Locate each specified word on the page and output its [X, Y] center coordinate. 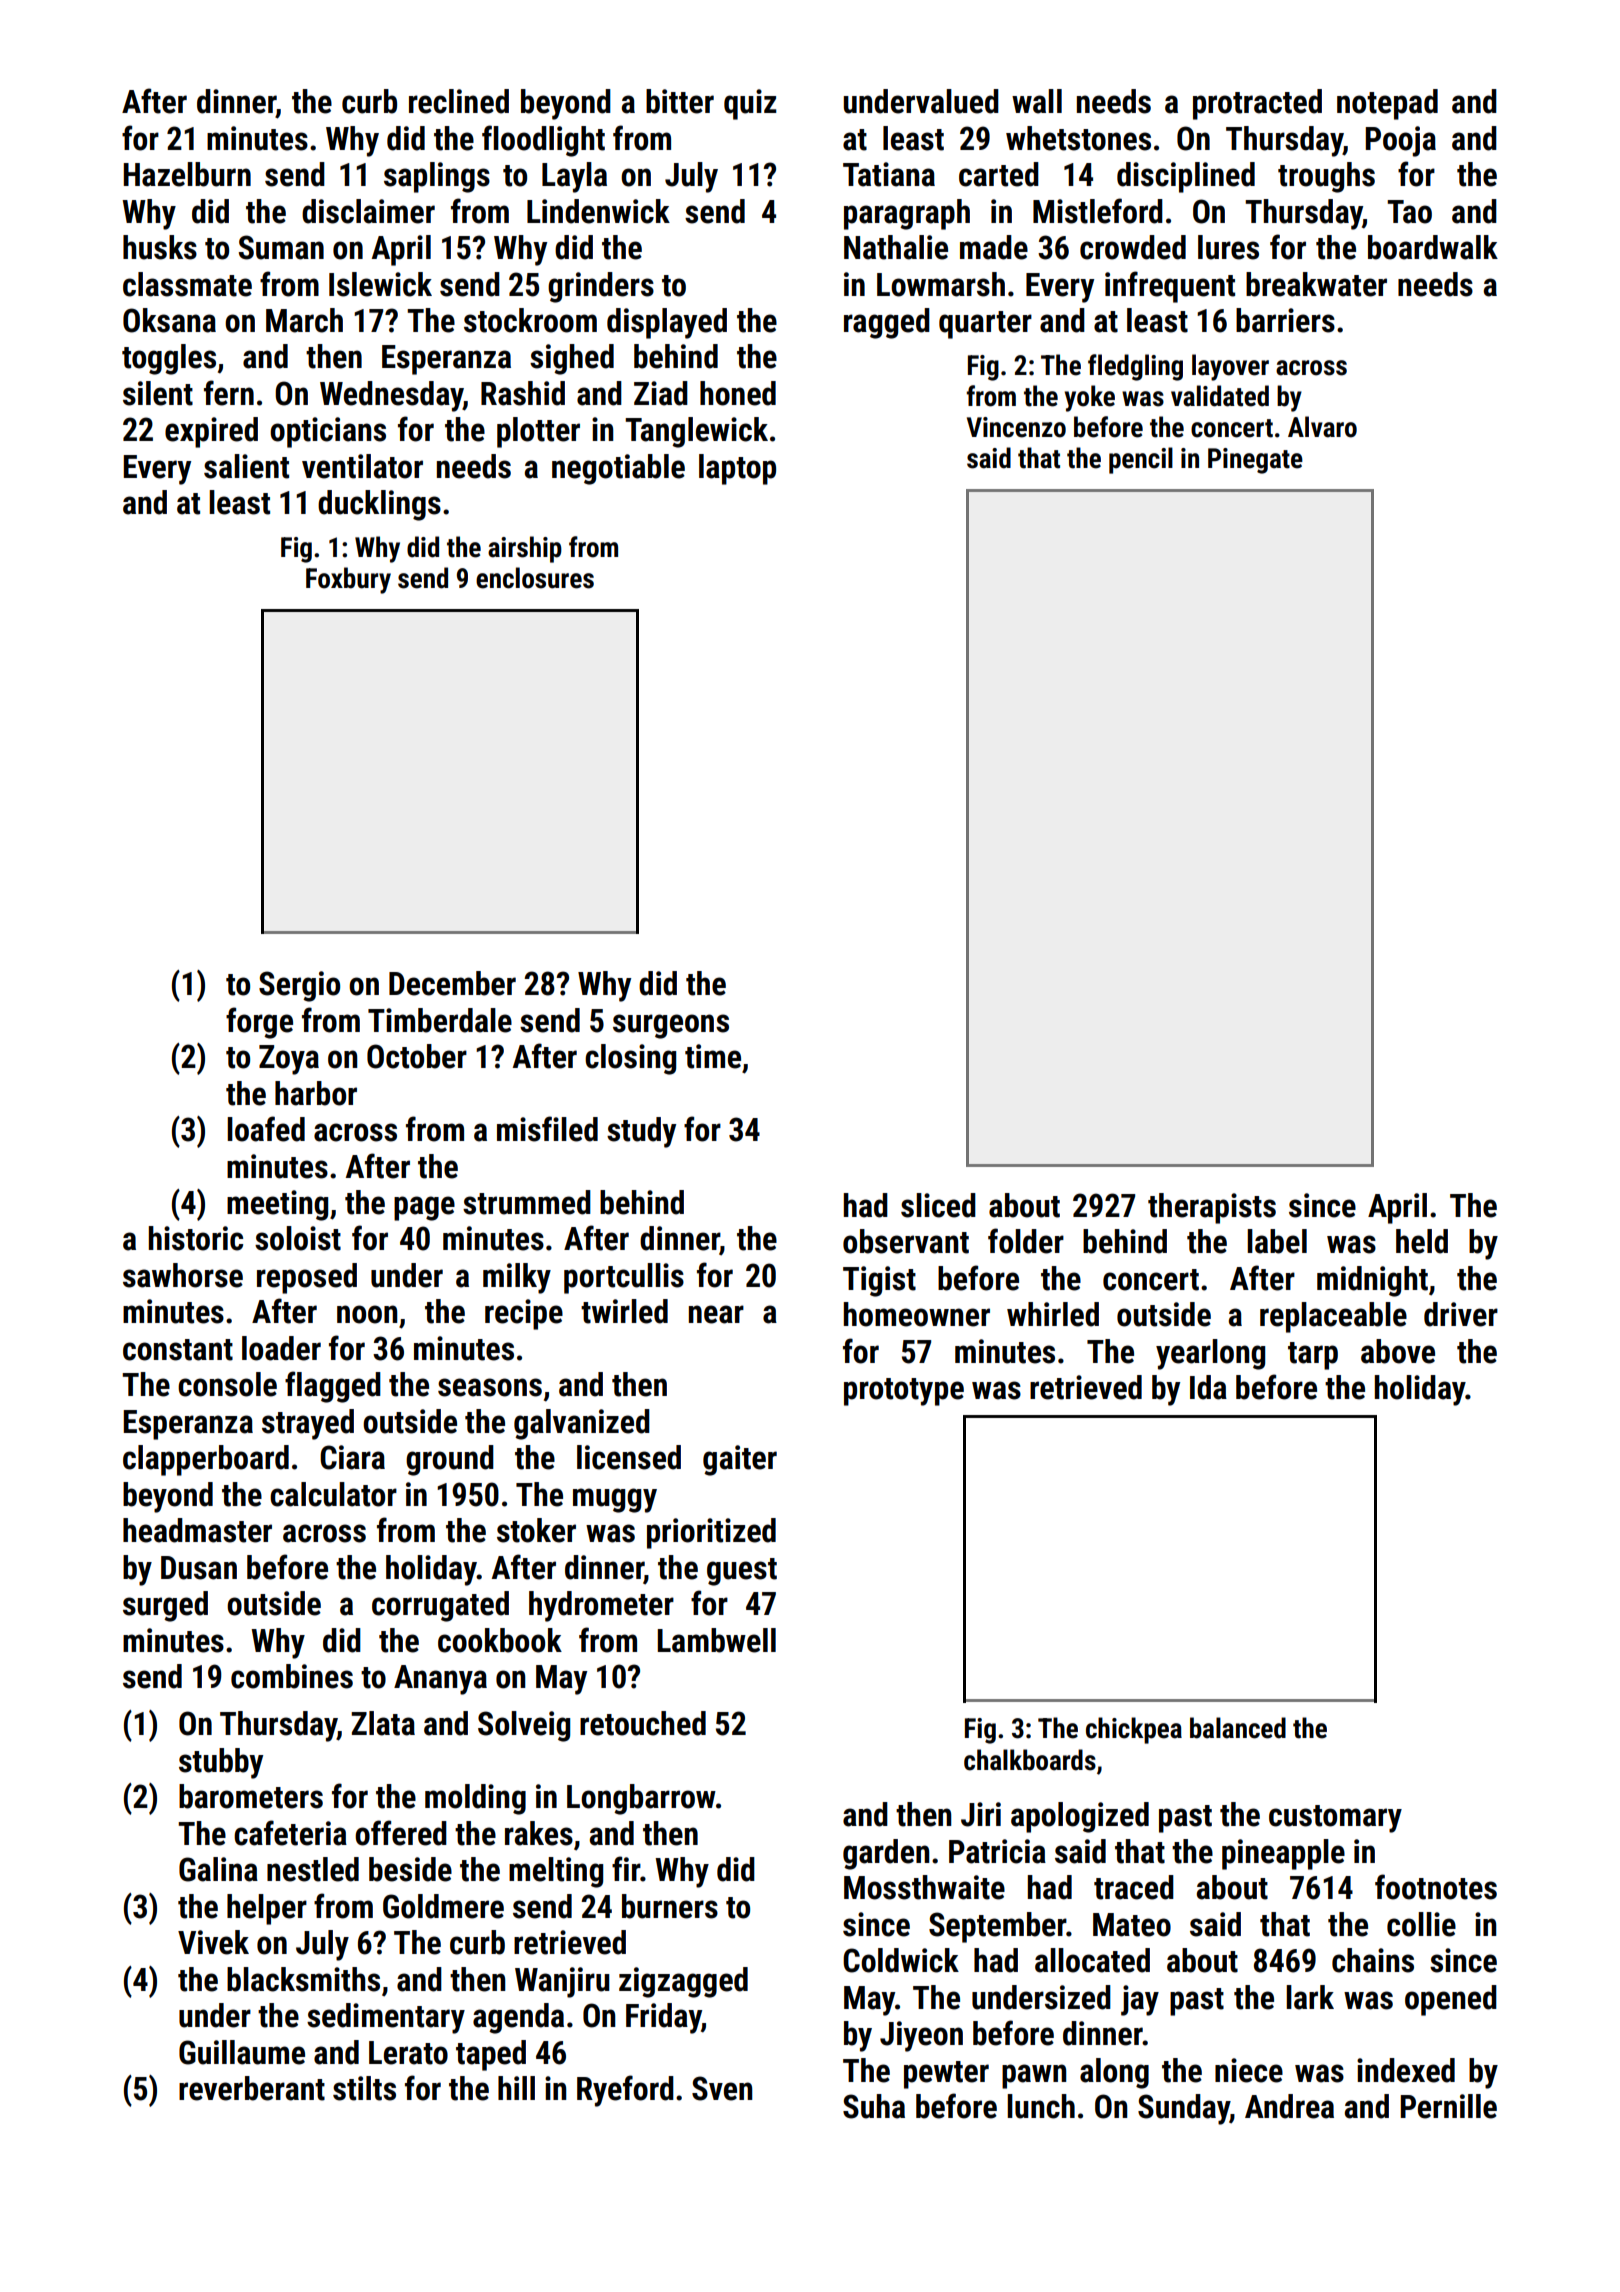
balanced [1238, 1728]
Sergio [299, 986]
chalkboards [1030, 1760]
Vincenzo [1016, 427]
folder [1026, 1241]
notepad [1387, 104]
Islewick [380, 284]
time [713, 1056]
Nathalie [896, 247]
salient [246, 466]
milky [517, 1278]
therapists [1212, 1208]
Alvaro [1322, 427]
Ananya [440, 1680]
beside [410, 1869]
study [641, 1132]
